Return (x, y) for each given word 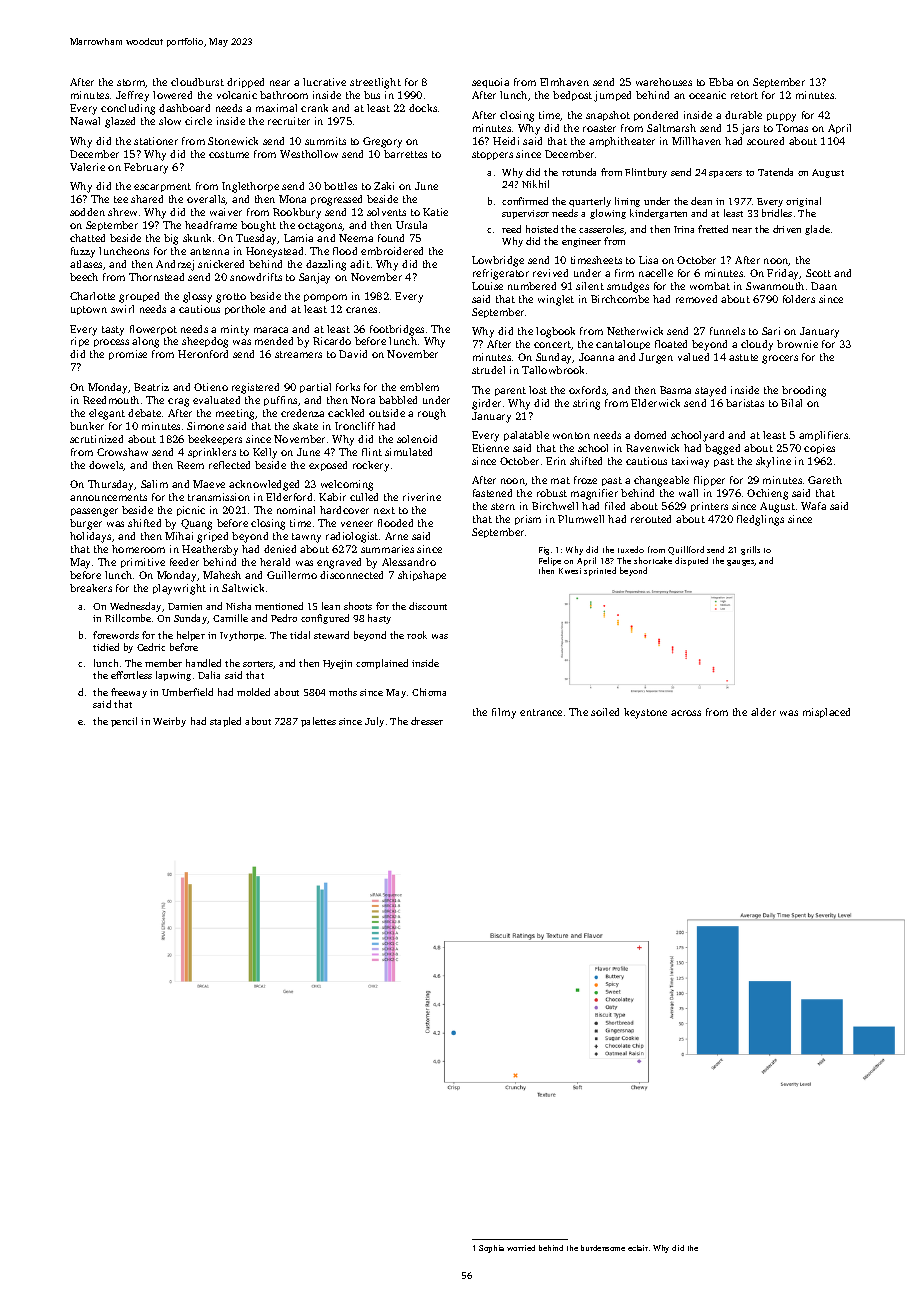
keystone (645, 713)
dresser (427, 721)
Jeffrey (132, 96)
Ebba (721, 82)
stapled (225, 722)
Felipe (550, 561)
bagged (722, 449)
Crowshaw (122, 452)
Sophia (491, 1249)
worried (521, 1248)
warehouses (664, 82)
